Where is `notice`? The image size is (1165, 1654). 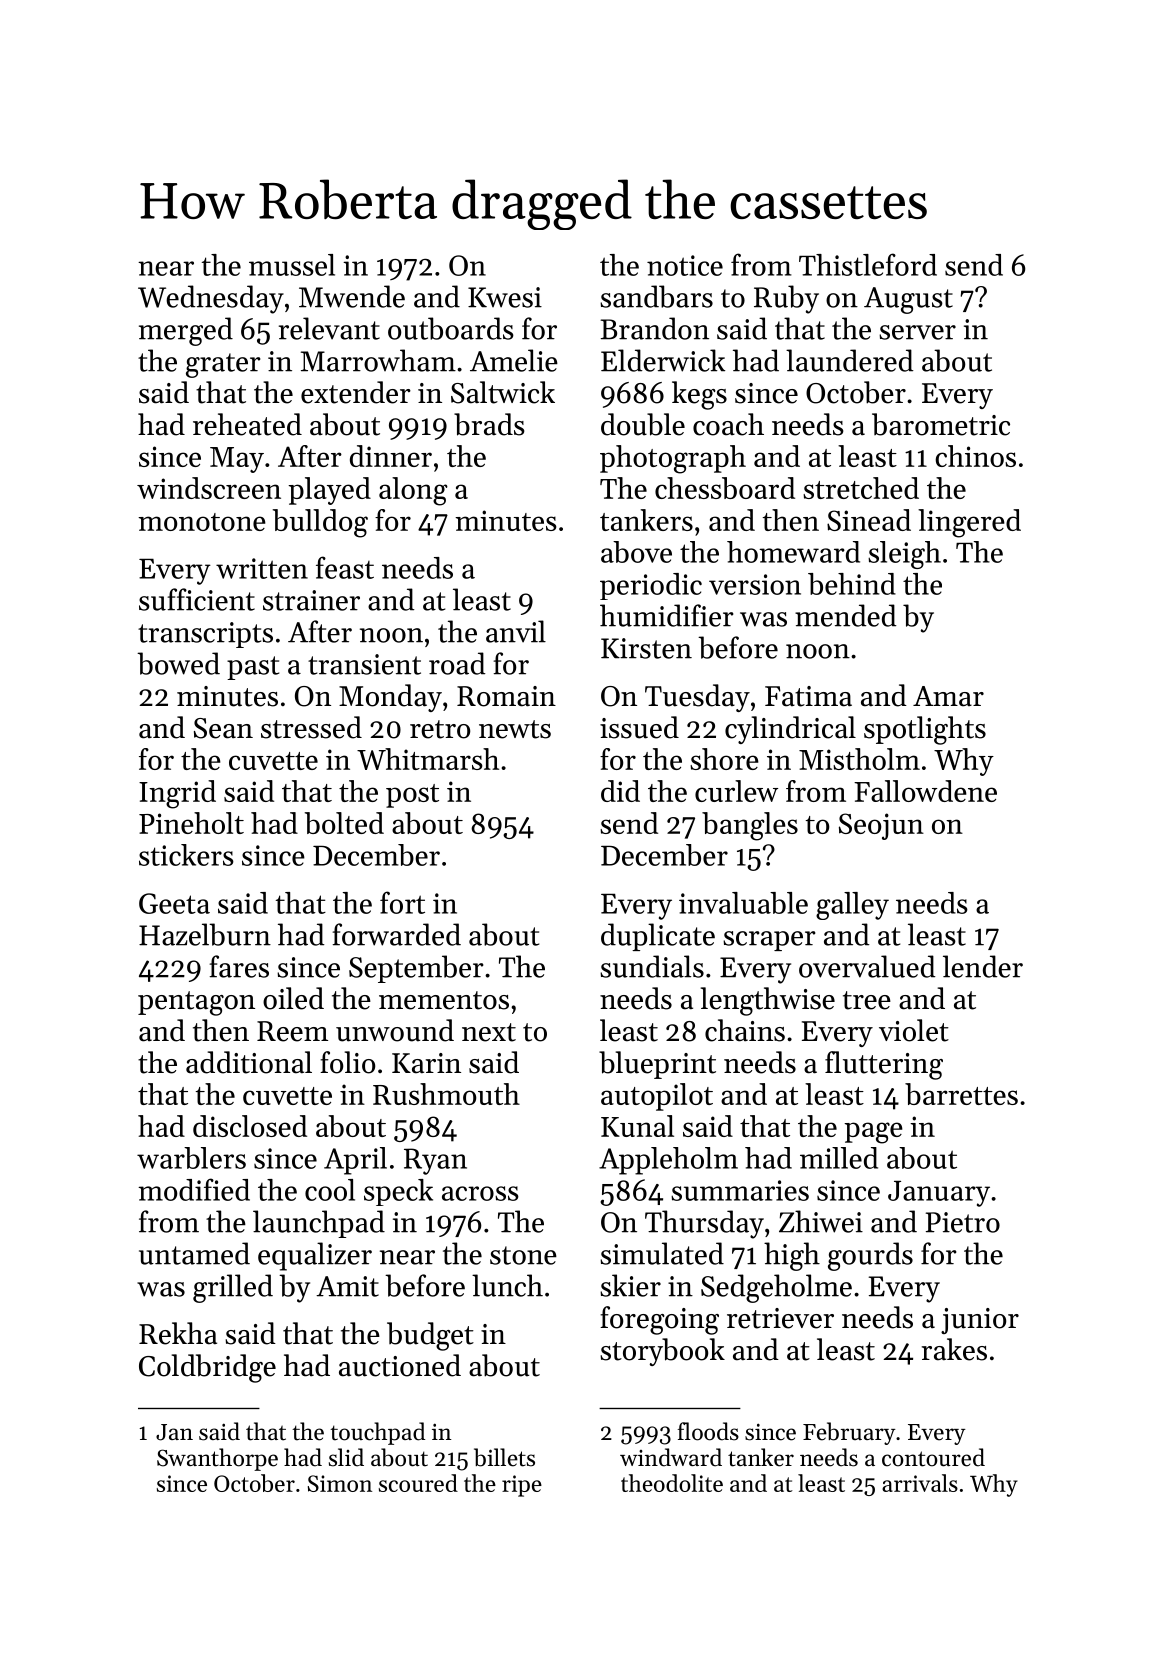 notice is located at coordinates (685, 265).
